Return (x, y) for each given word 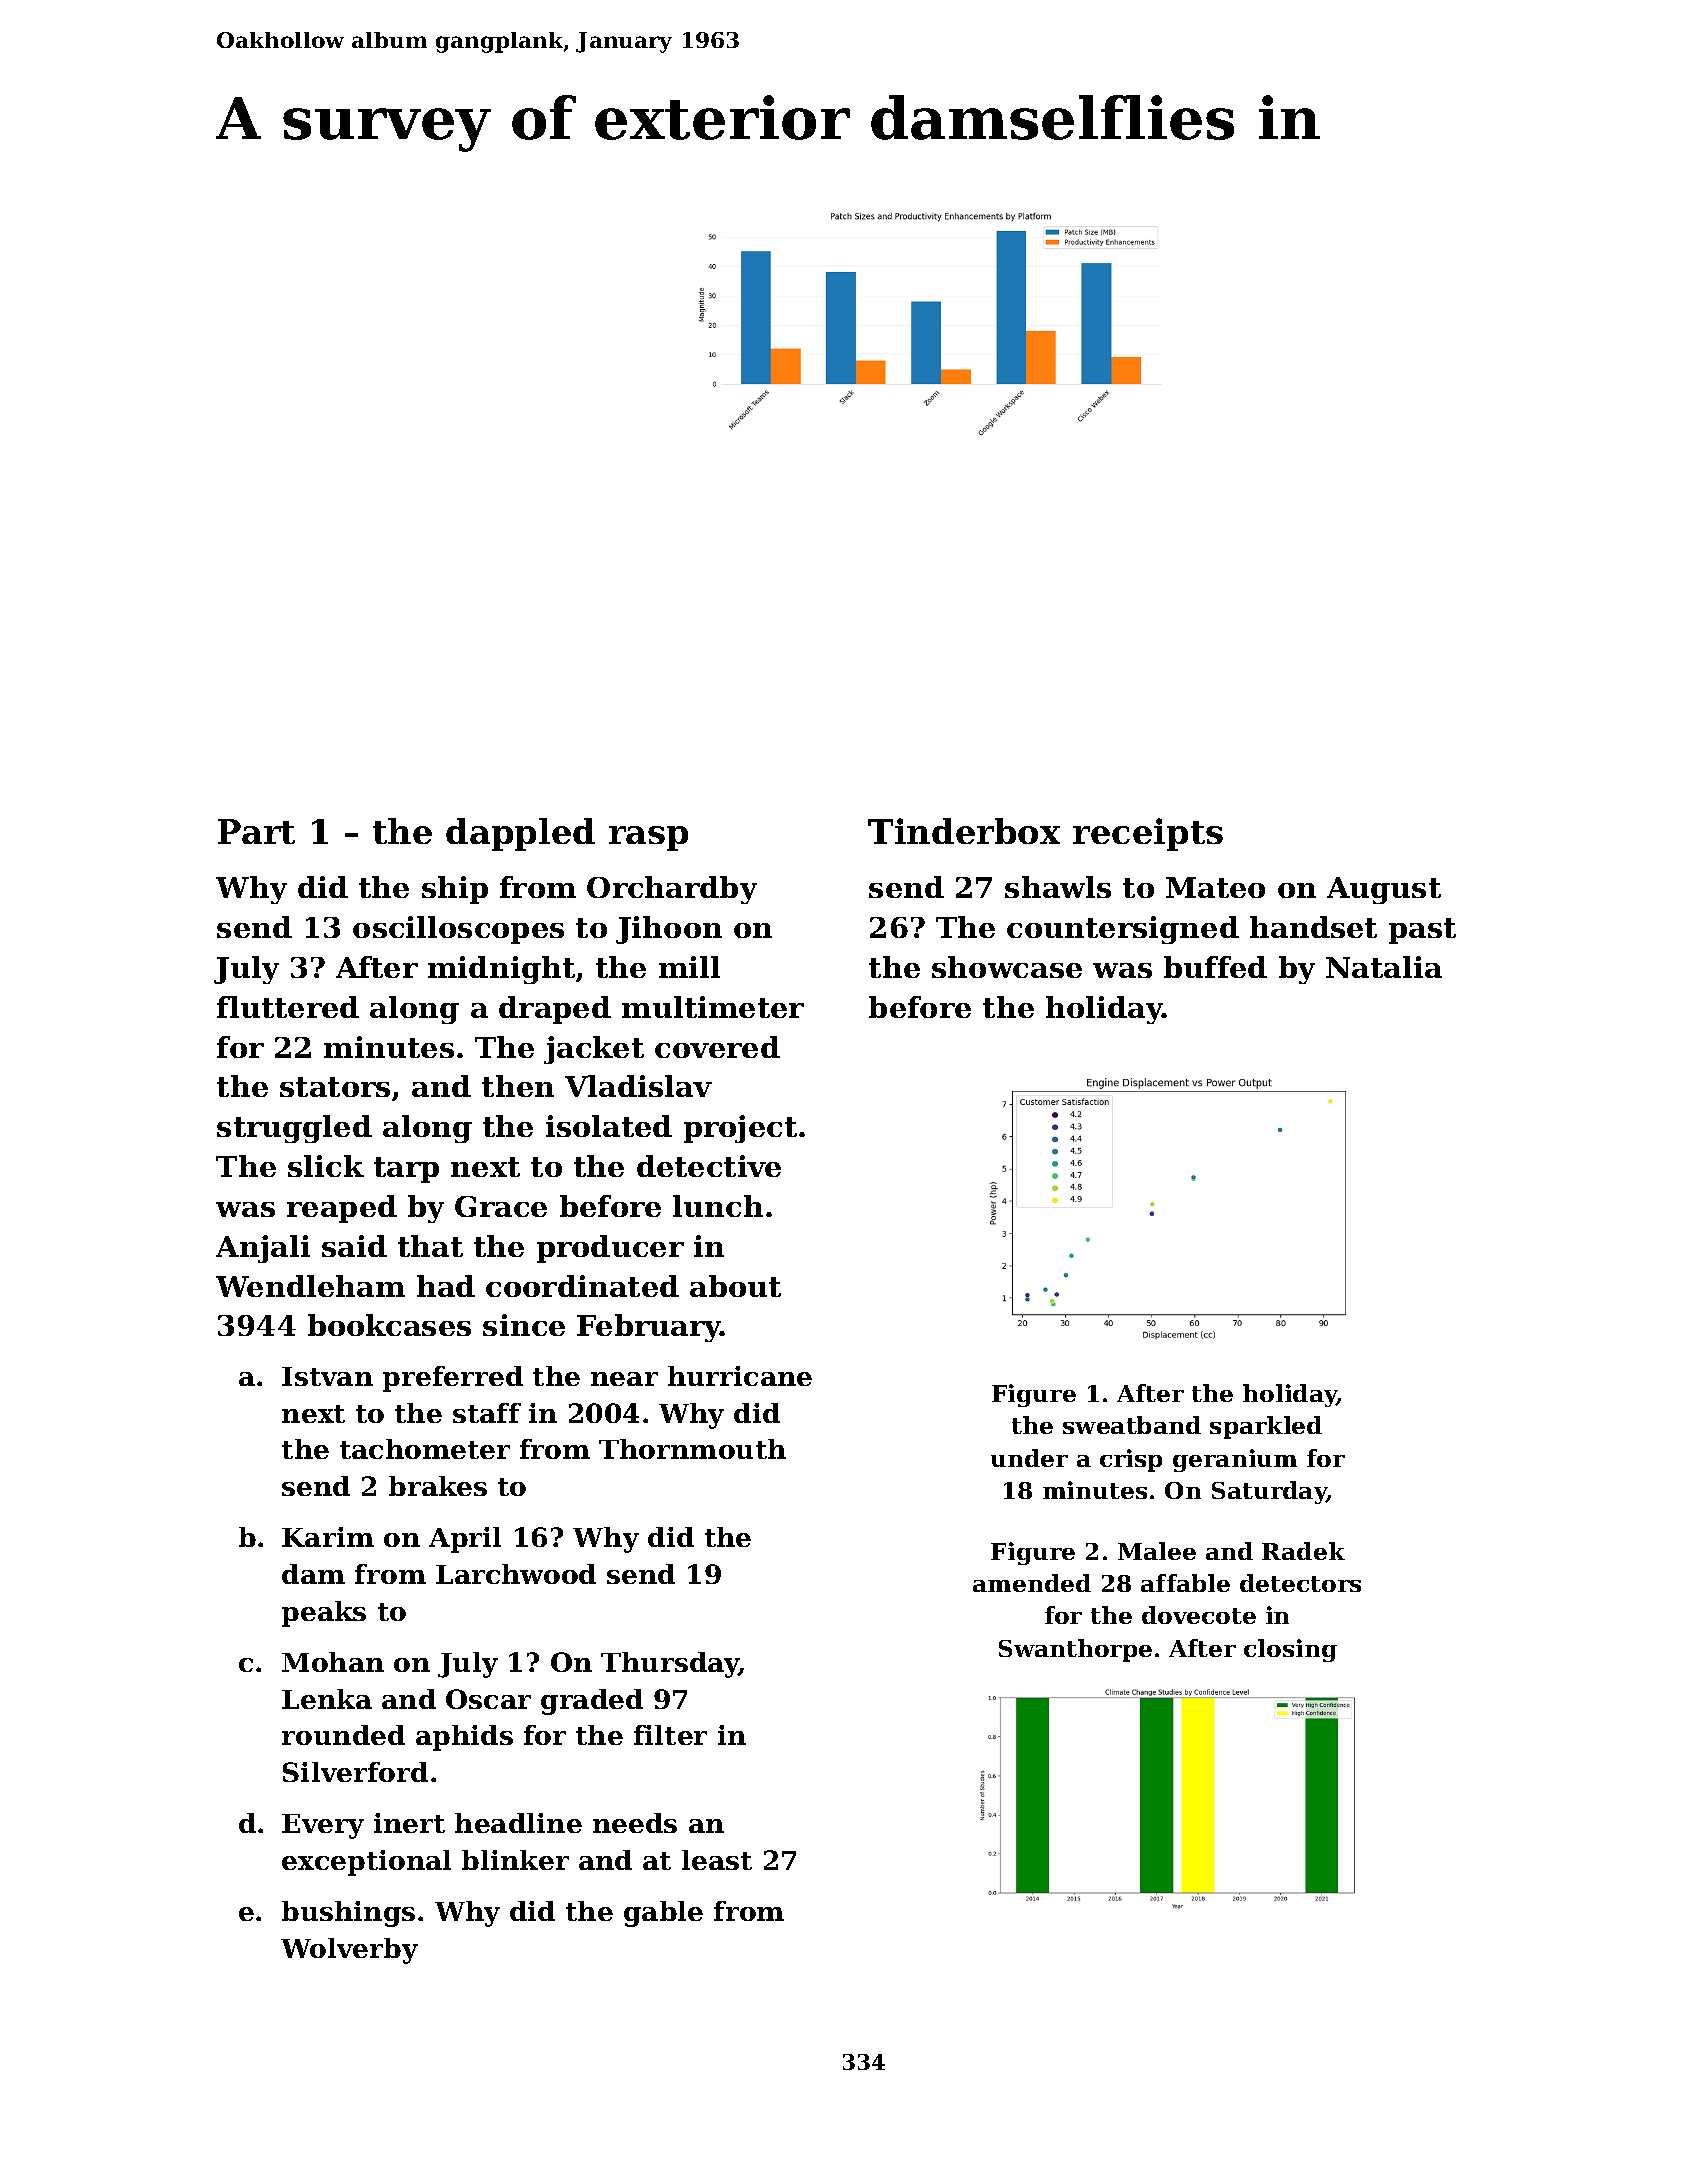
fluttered (288, 1007)
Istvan (327, 1376)
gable (663, 1914)
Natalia (1384, 967)
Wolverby (349, 1951)
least (717, 1860)
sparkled (1266, 1427)
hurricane (740, 1376)
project (740, 1129)
